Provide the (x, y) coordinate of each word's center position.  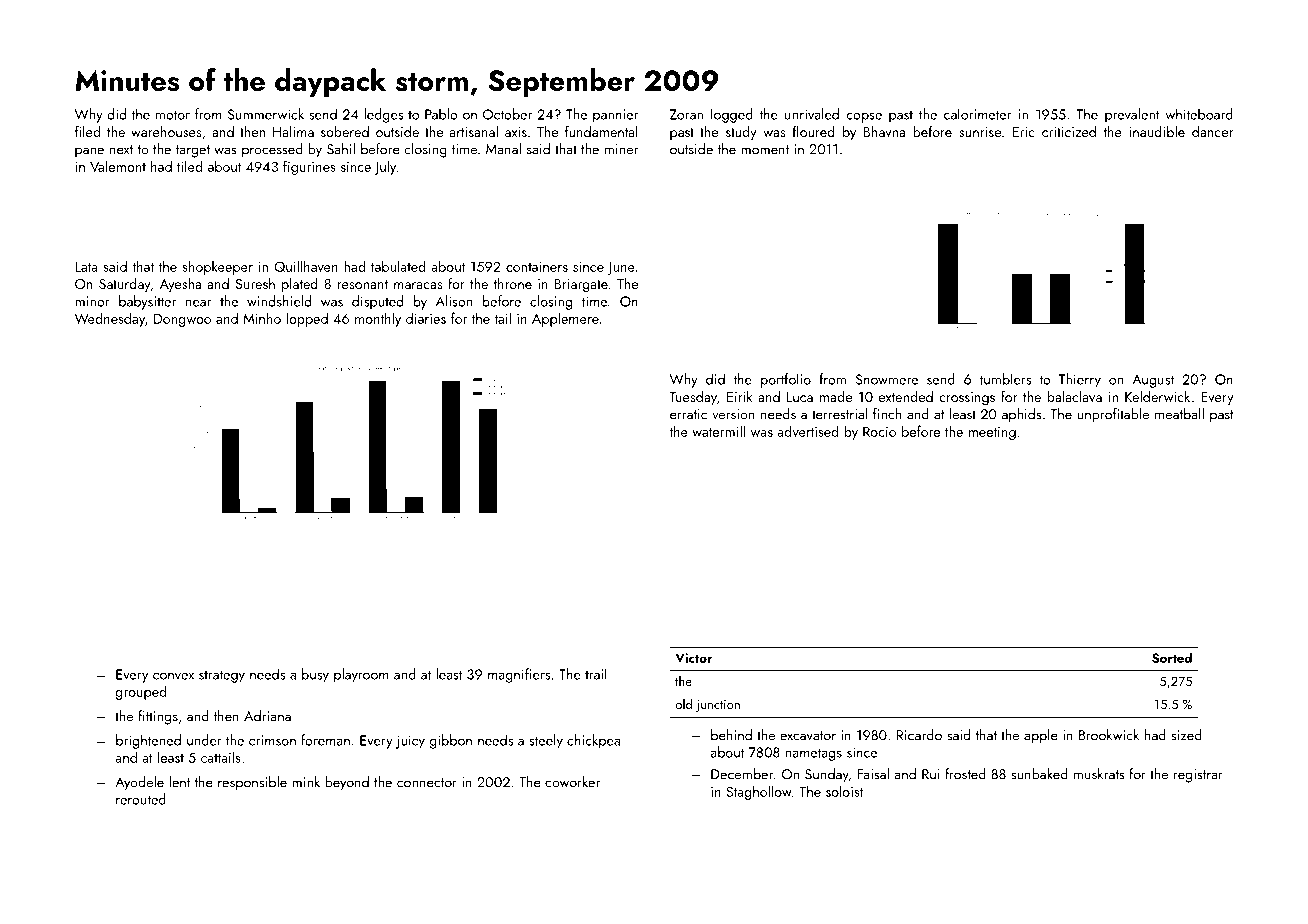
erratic (688, 414)
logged (732, 115)
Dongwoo (182, 320)
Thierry (1080, 380)
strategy (222, 676)
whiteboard (1199, 114)
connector (427, 783)
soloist (844, 791)
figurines (309, 167)
